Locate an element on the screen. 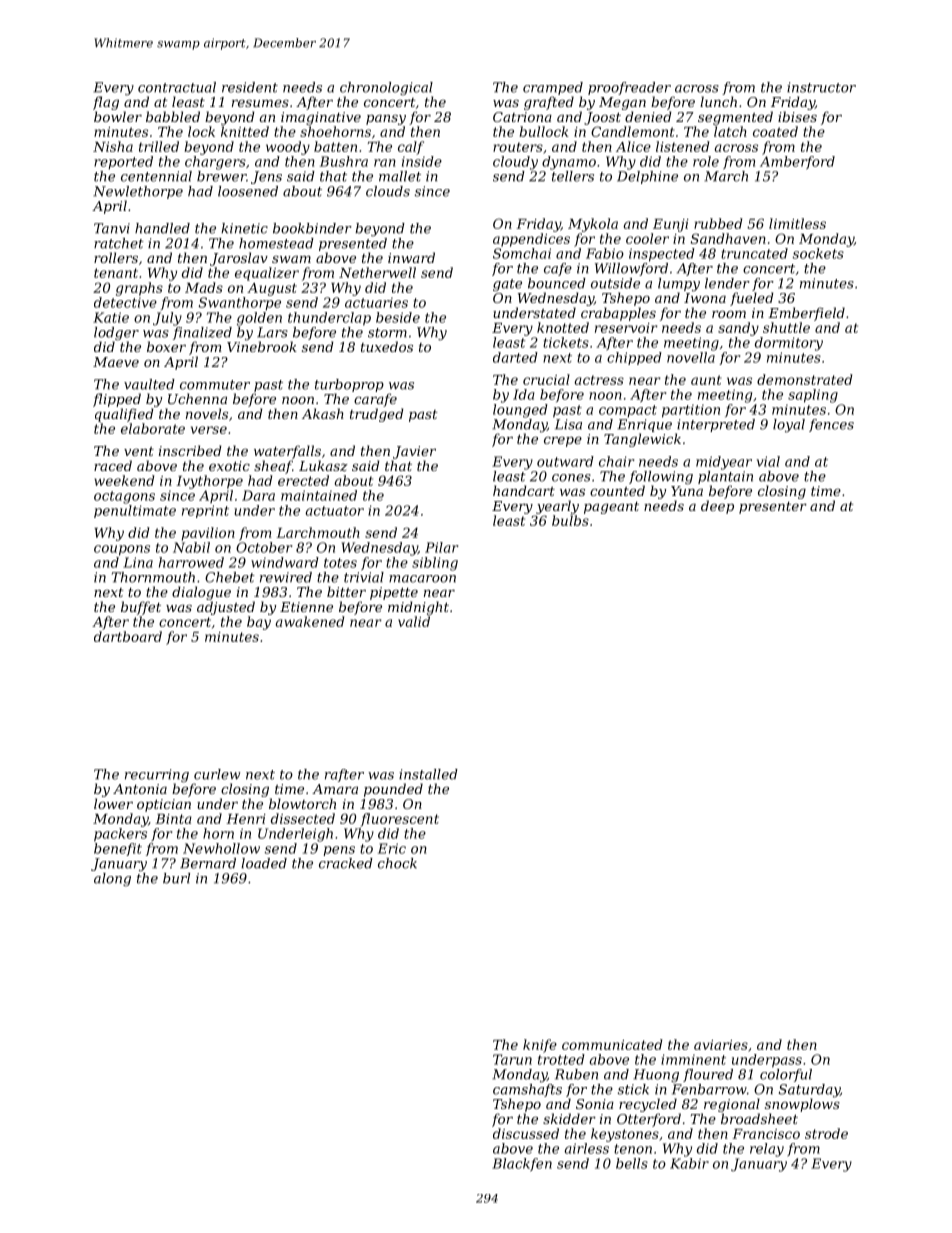 Image resolution: width=952 pixels, height=1233 pixels. discussed is located at coordinates (526, 1133).
